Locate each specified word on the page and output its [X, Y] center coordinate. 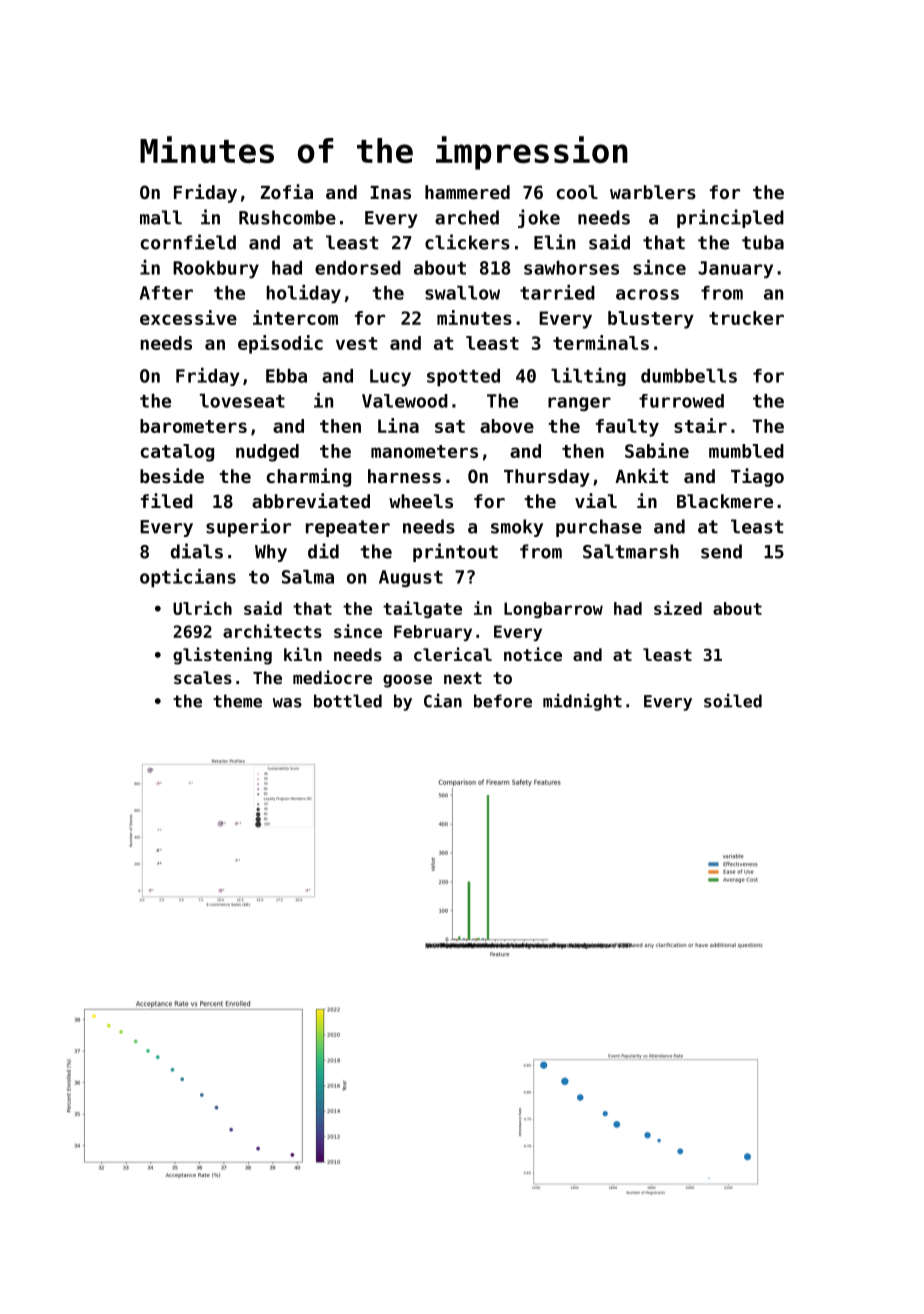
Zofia [287, 191]
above [507, 426]
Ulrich [202, 608]
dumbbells [689, 376]
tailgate [422, 609]
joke [539, 218]
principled [730, 218]
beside [172, 475]
